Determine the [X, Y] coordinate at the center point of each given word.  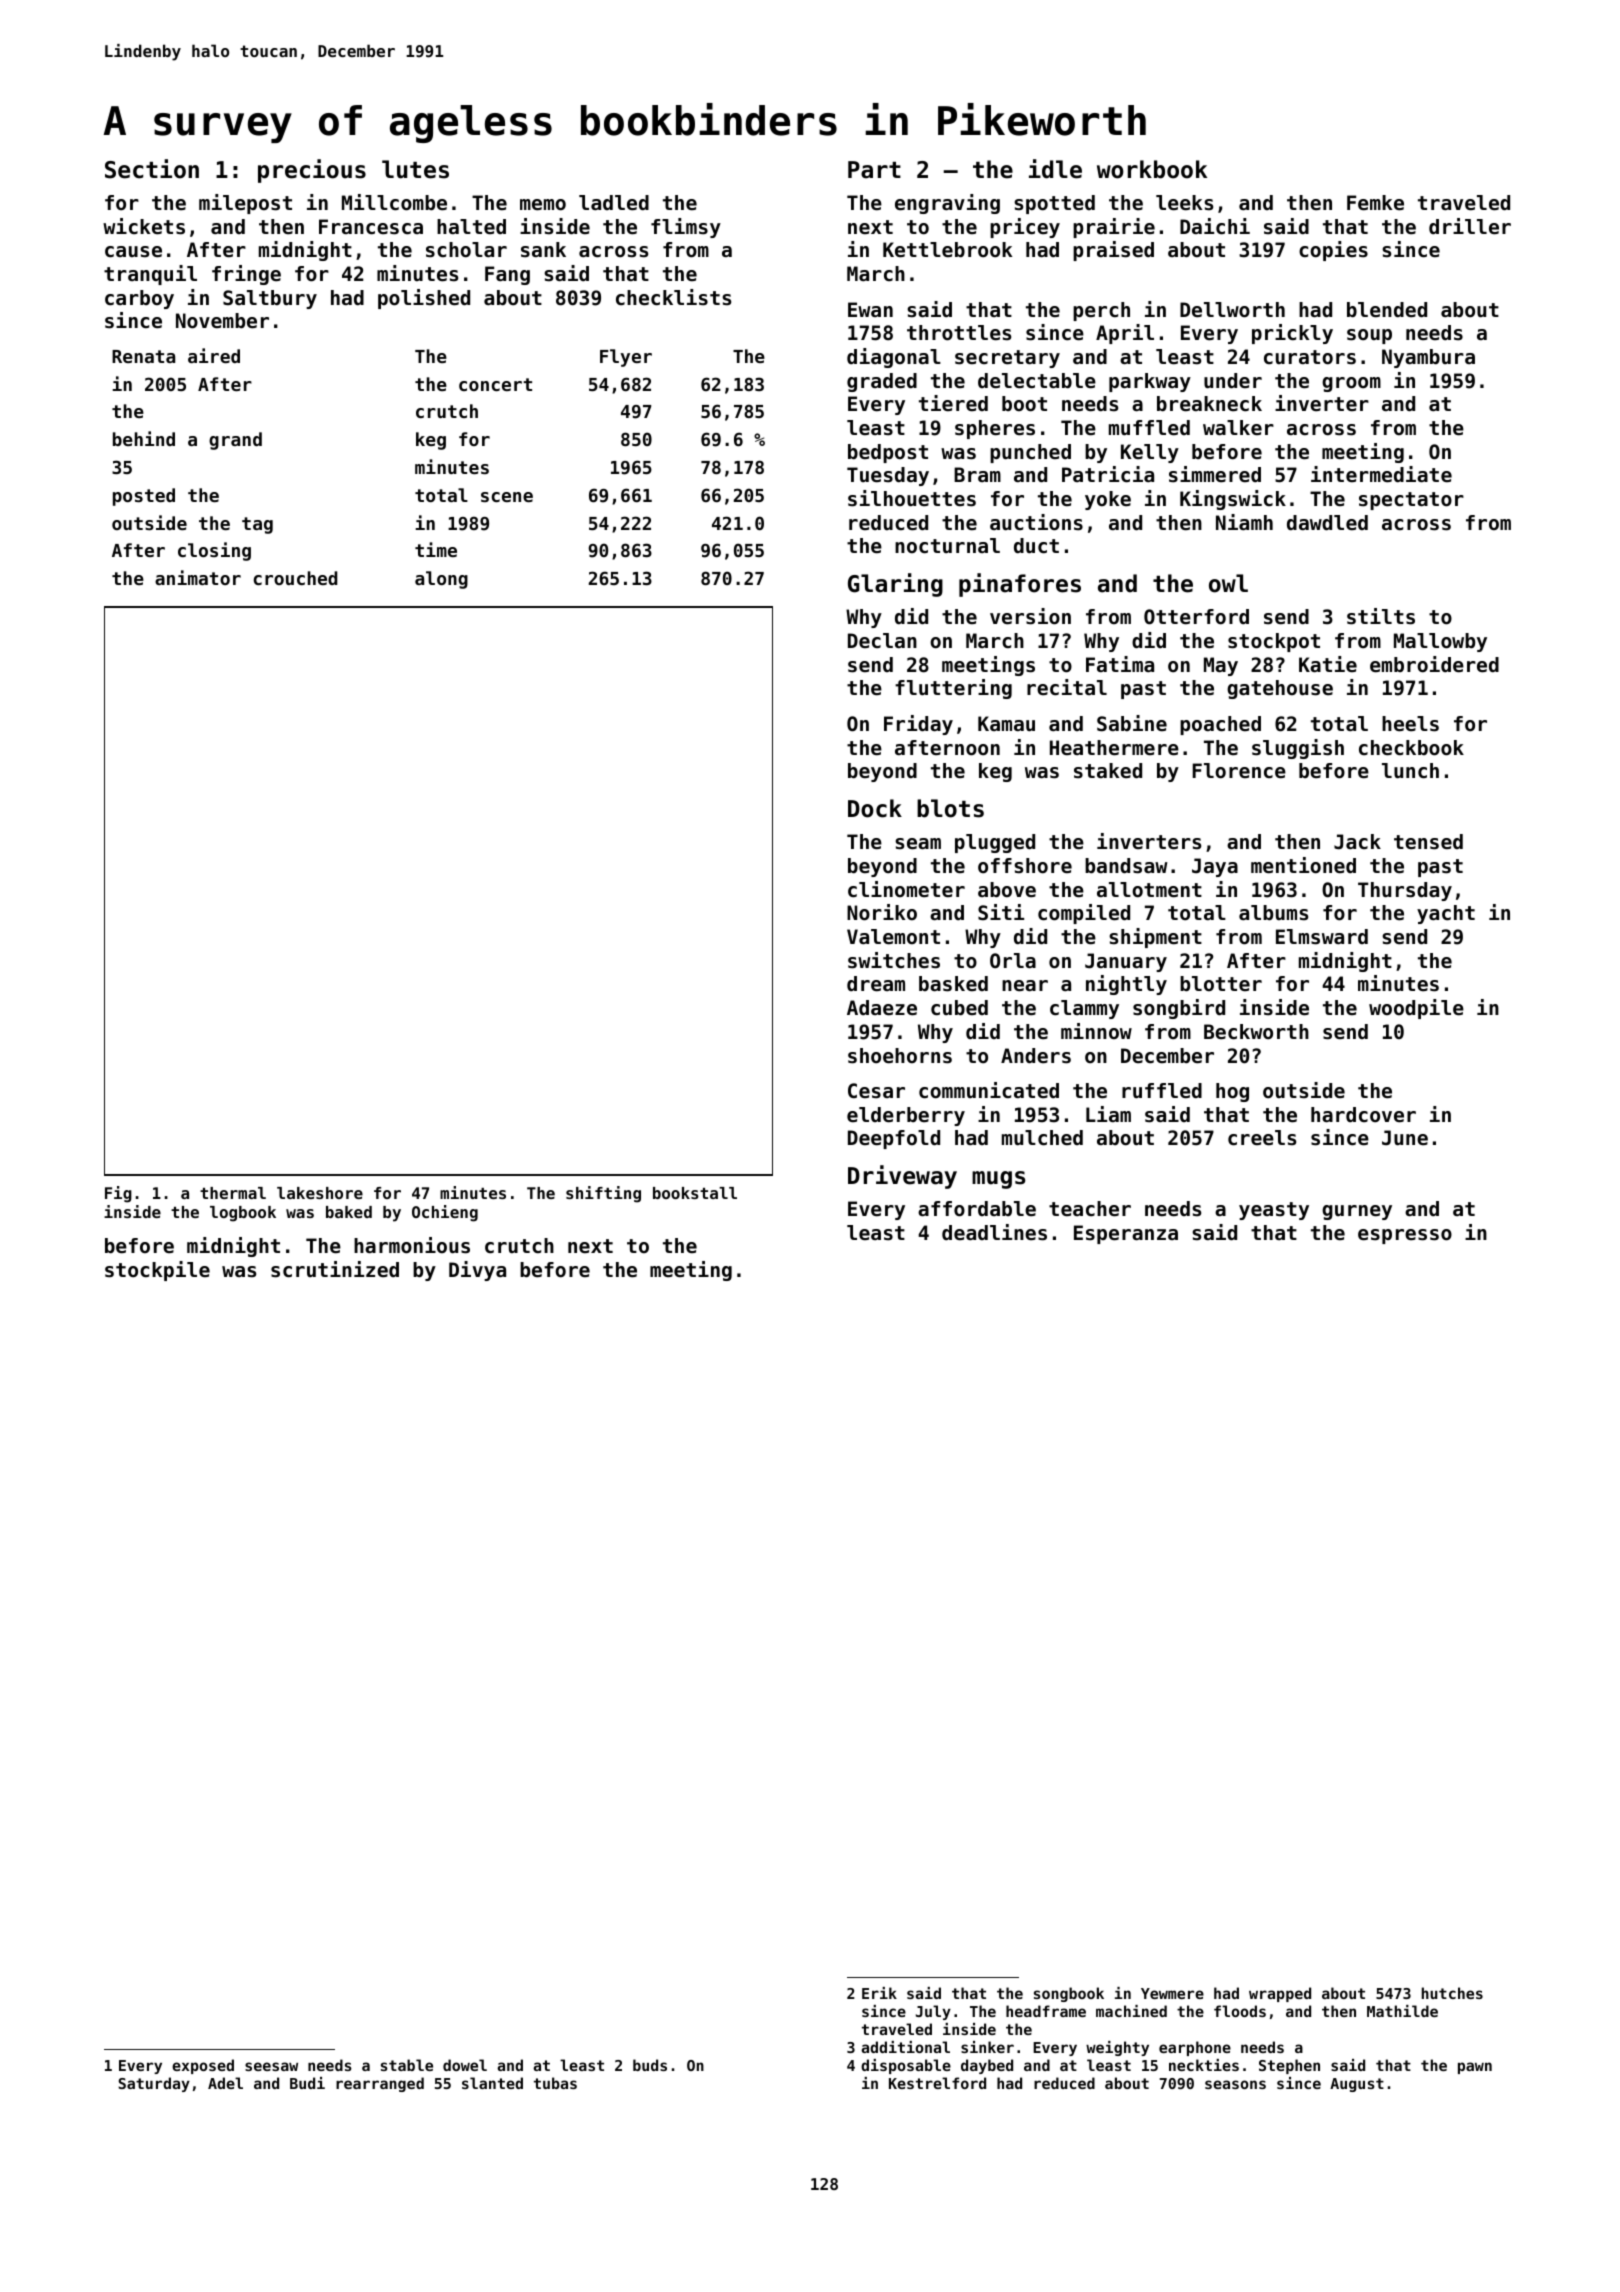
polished [424, 299]
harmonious [412, 1245]
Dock [875, 808]
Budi [307, 2083]
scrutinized [335, 1269]
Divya [477, 1271]
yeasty [1274, 1211]
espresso [1405, 1236]
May [1221, 666]
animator [198, 577]
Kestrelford [937, 2083]
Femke [1375, 203]
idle [1055, 169]
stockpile [157, 1271]
